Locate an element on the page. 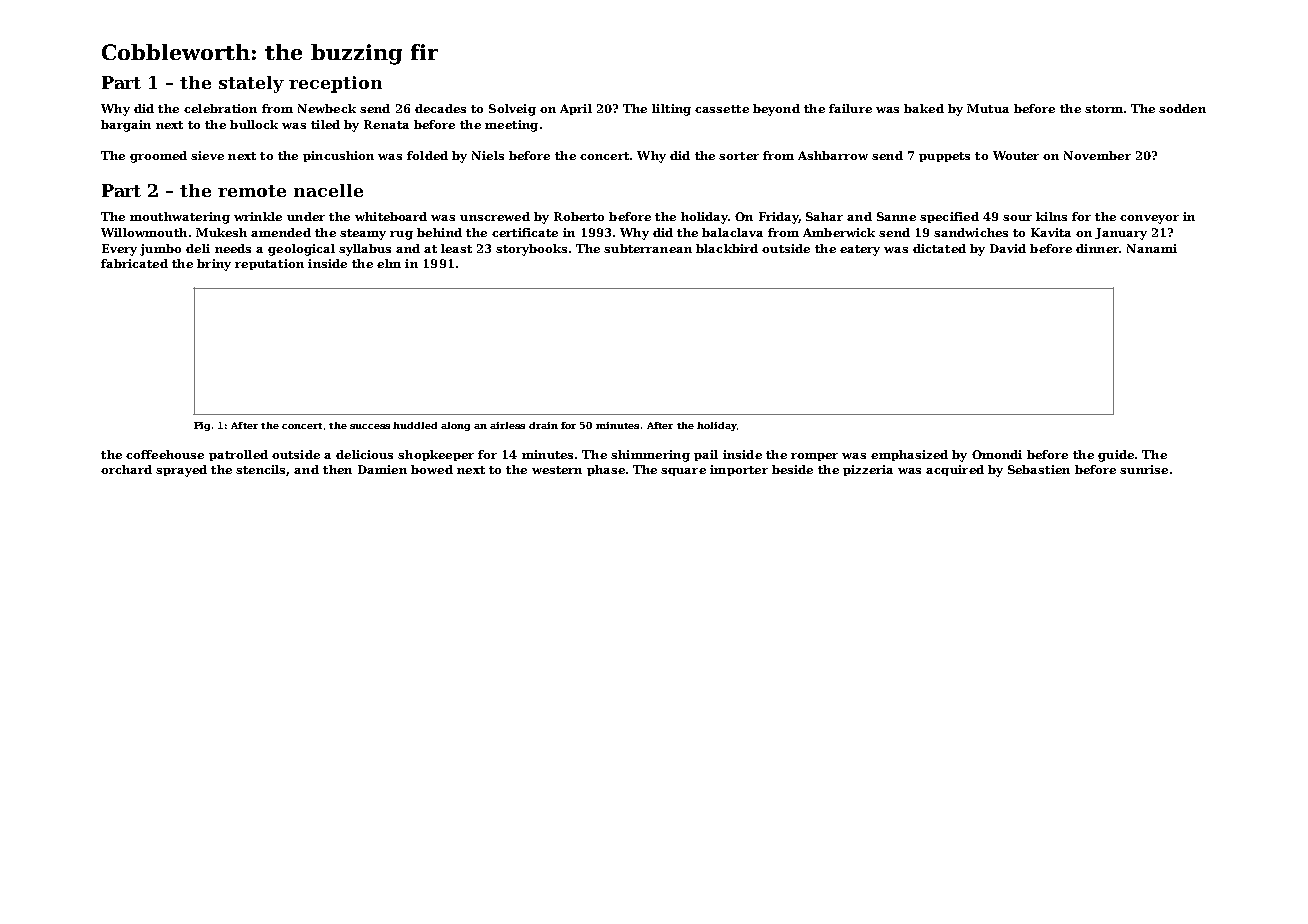 This page has height=924, width=1308. stencils is located at coordinates (261, 470).
